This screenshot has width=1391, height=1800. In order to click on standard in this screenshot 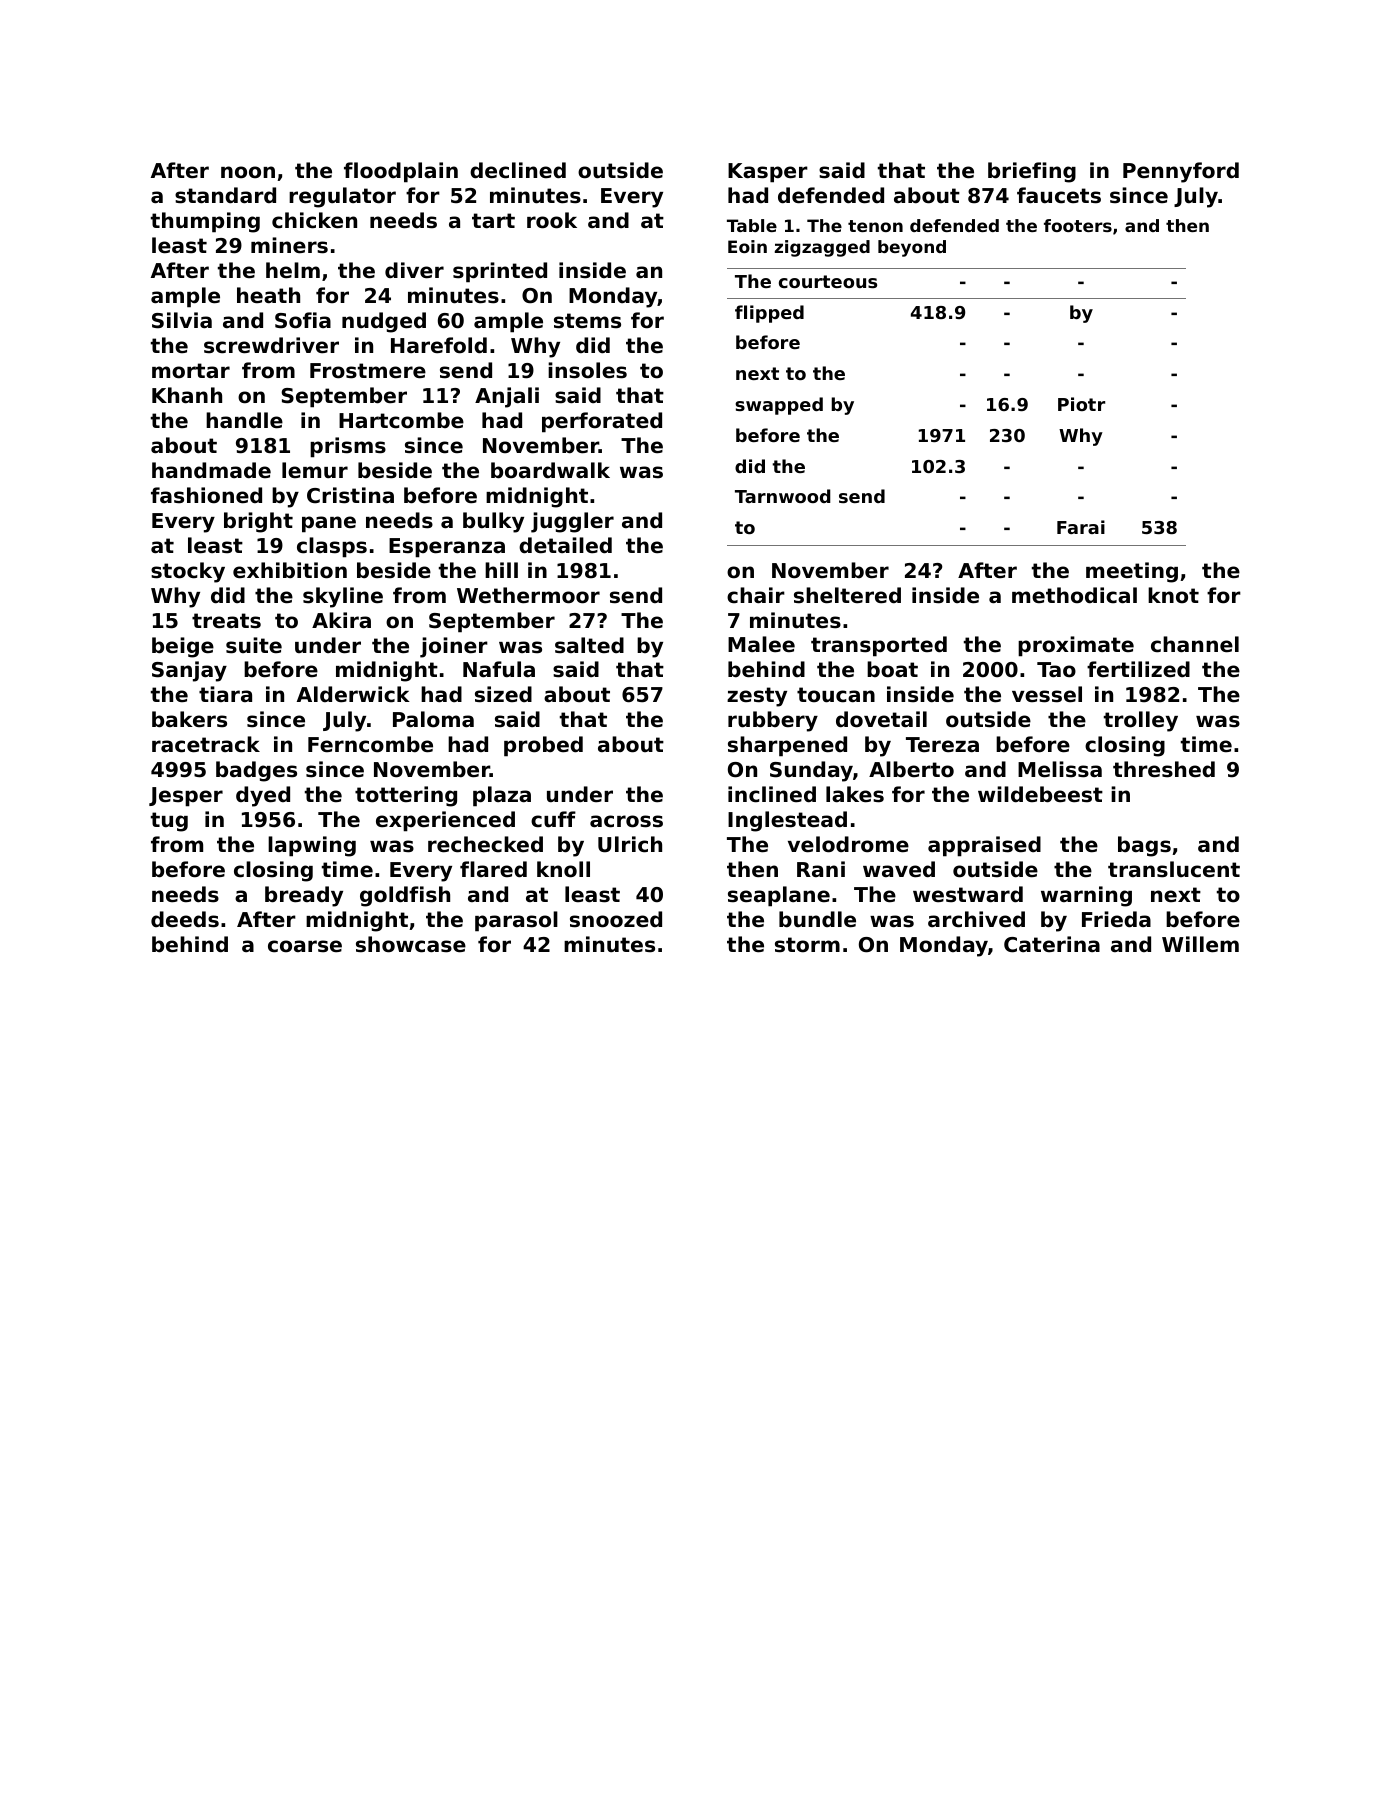, I will do `click(225, 195)`.
